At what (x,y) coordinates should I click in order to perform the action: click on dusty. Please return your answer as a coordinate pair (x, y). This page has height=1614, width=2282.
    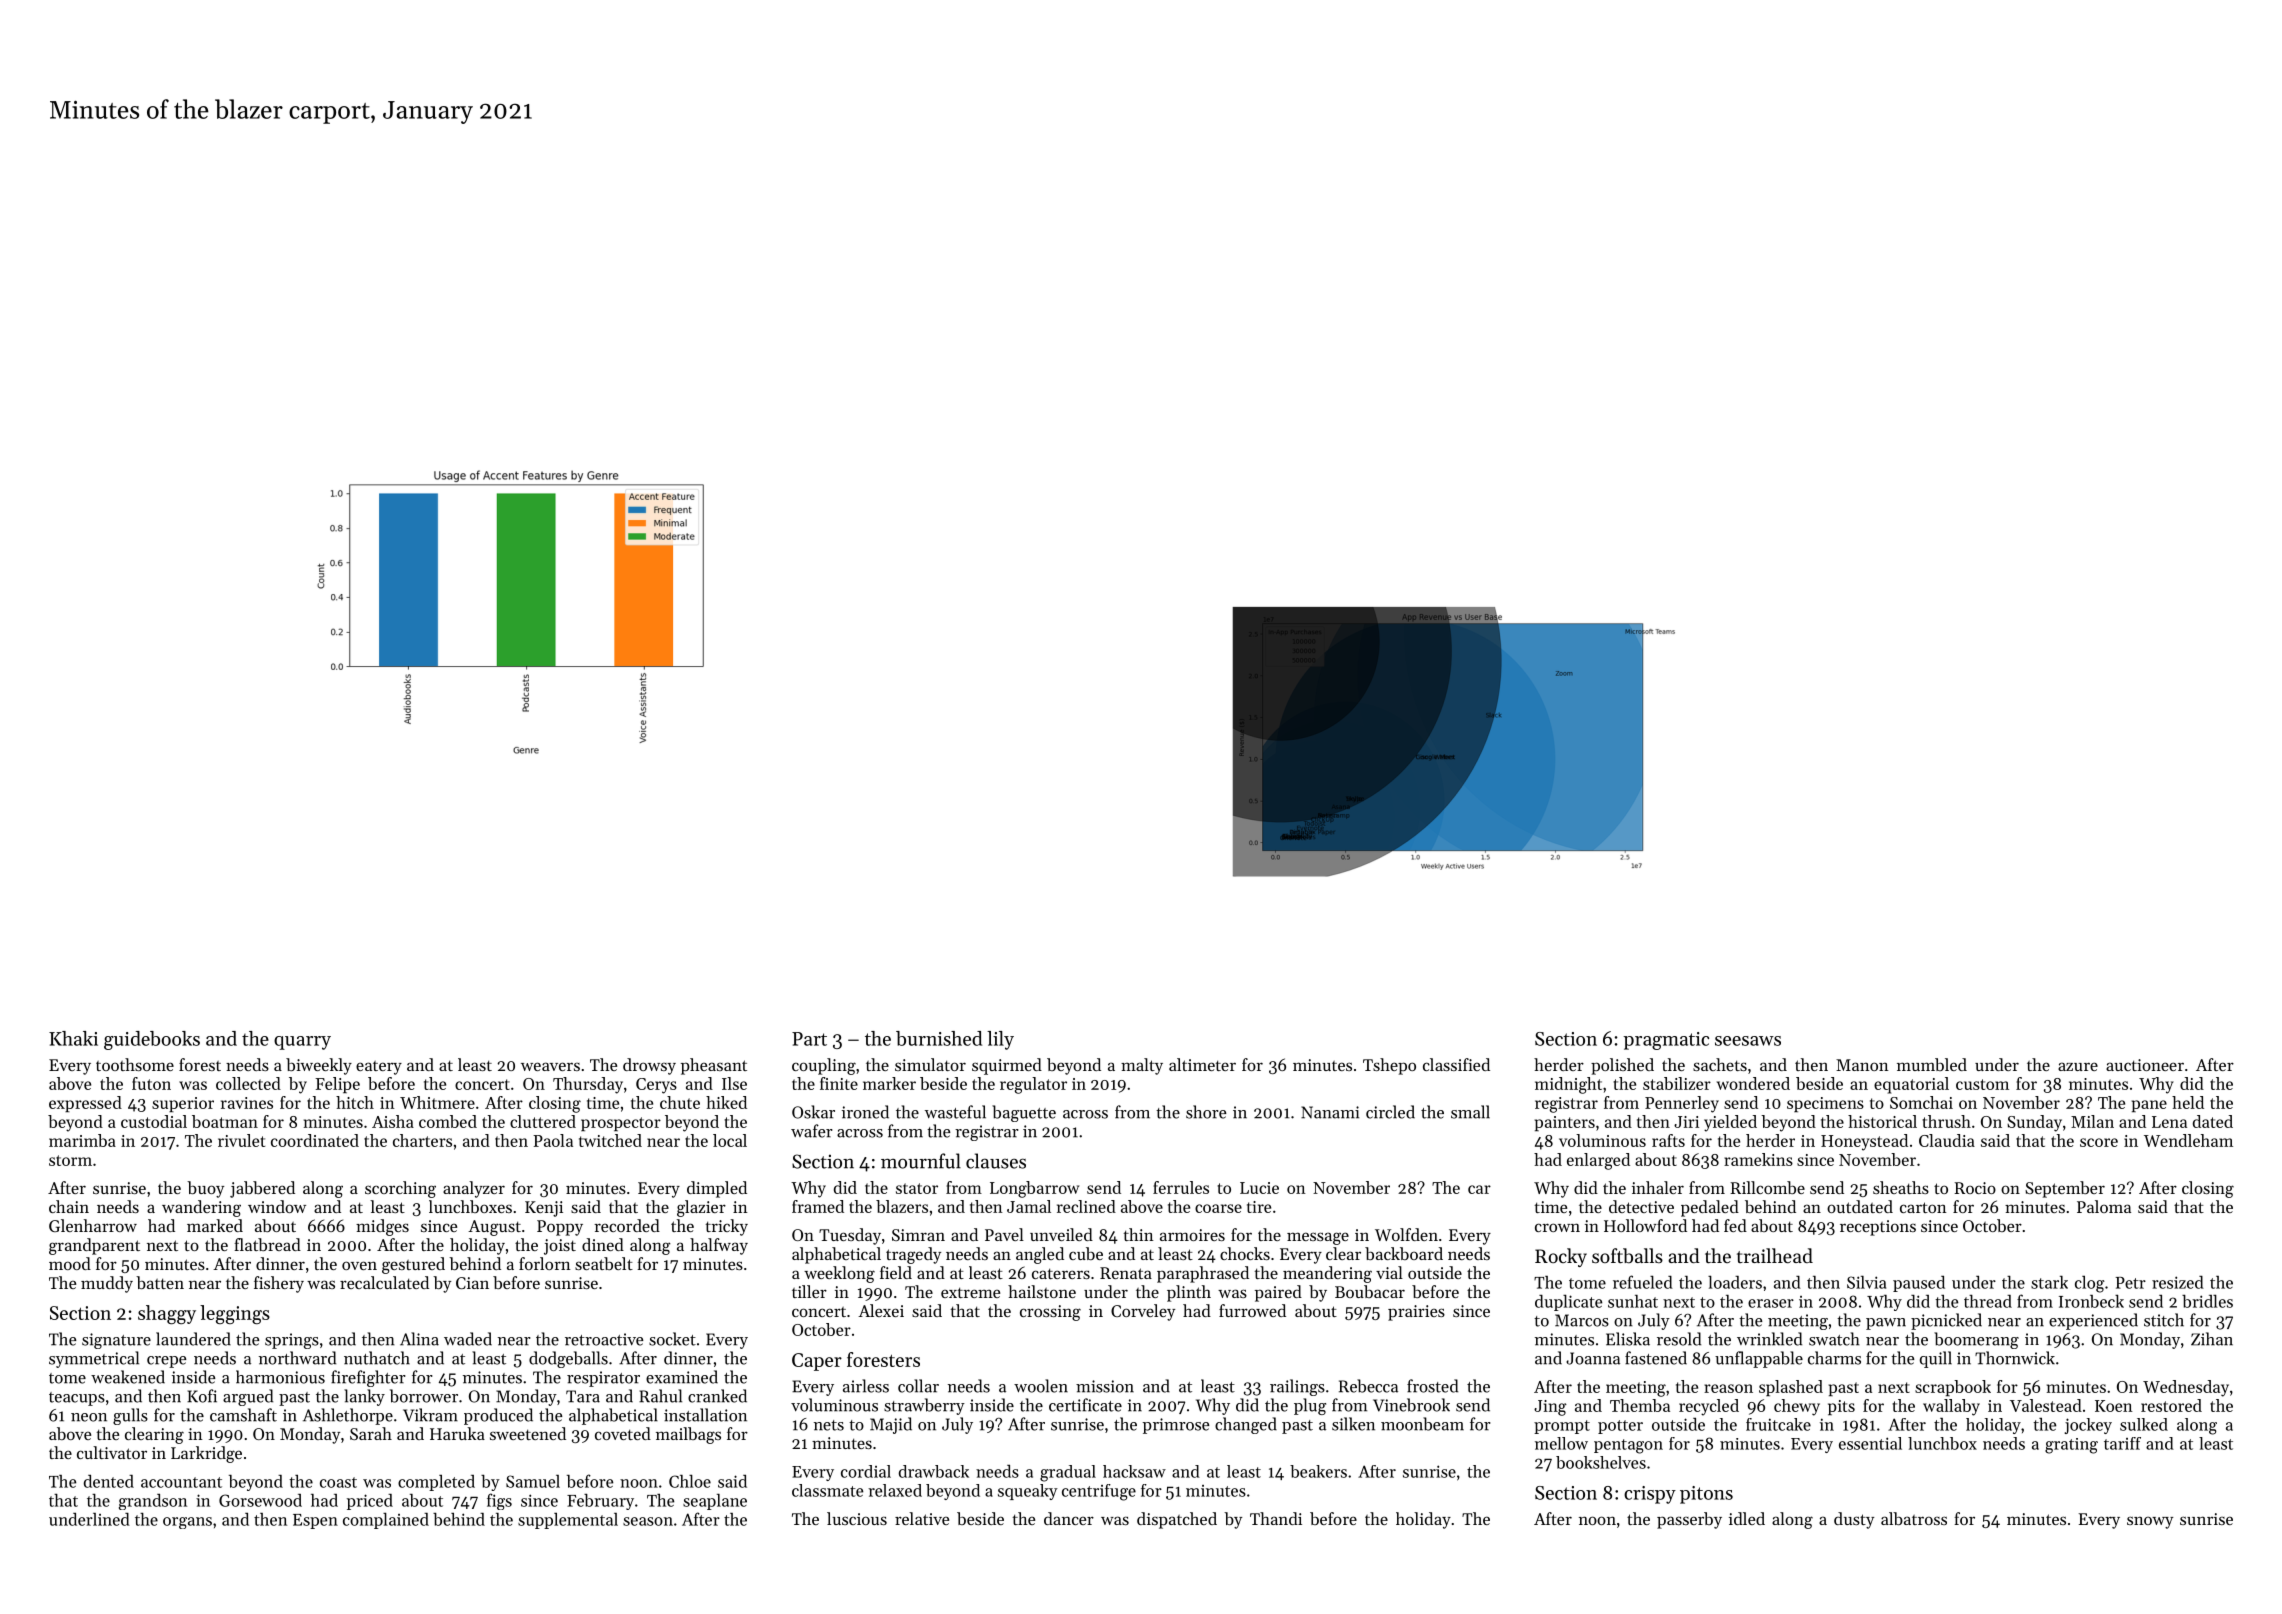
    Looking at the image, I should click on (1854, 1520).
